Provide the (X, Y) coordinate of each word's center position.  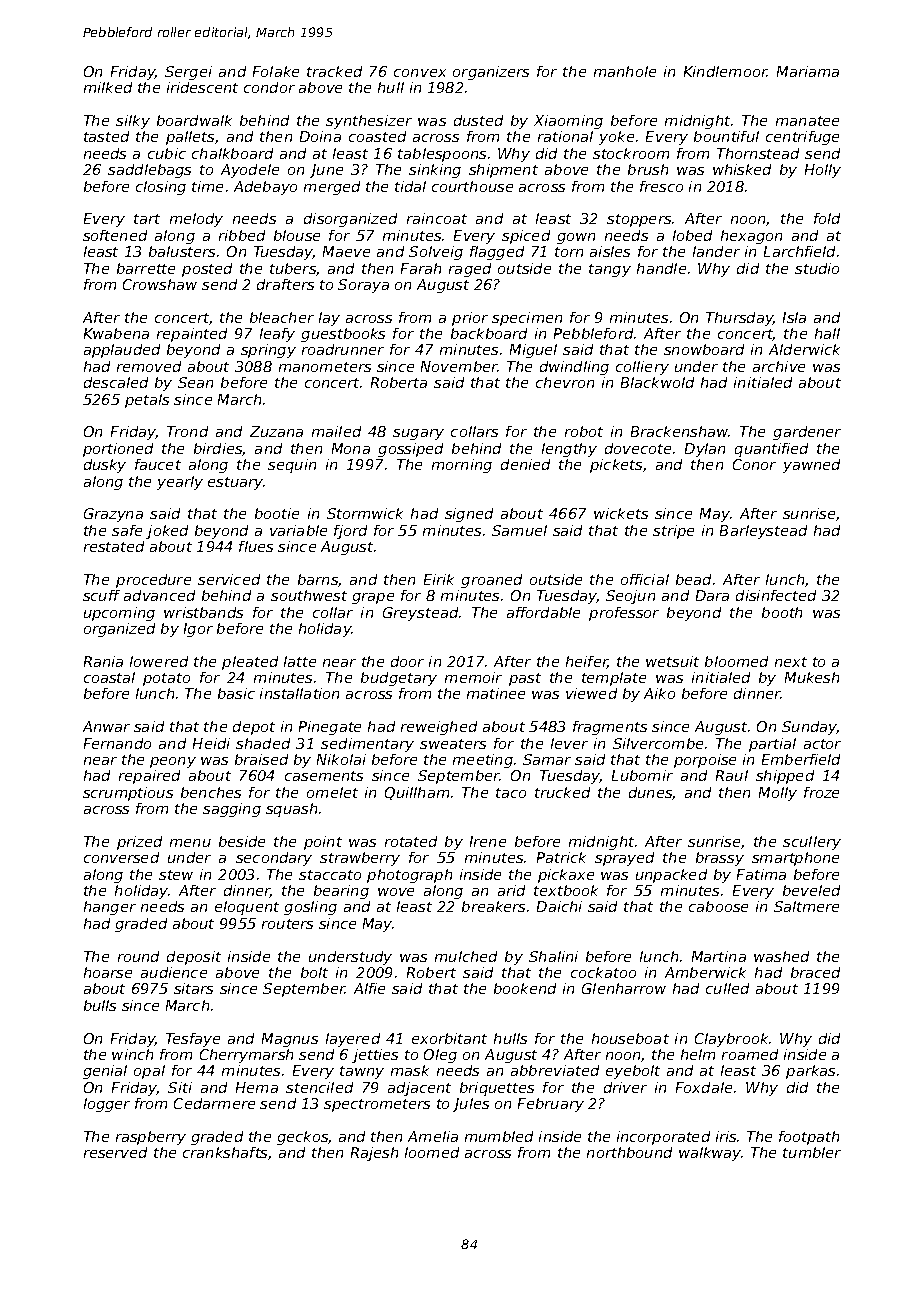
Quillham (417, 793)
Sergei (188, 73)
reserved (115, 1152)
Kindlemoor (725, 71)
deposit (194, 958)
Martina (719, 956)
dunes (651, 793)
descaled (116, 382)
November (459, 366)
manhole (625, 71)
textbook (566, 890)
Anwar (106, 726)
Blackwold (657, 382)
